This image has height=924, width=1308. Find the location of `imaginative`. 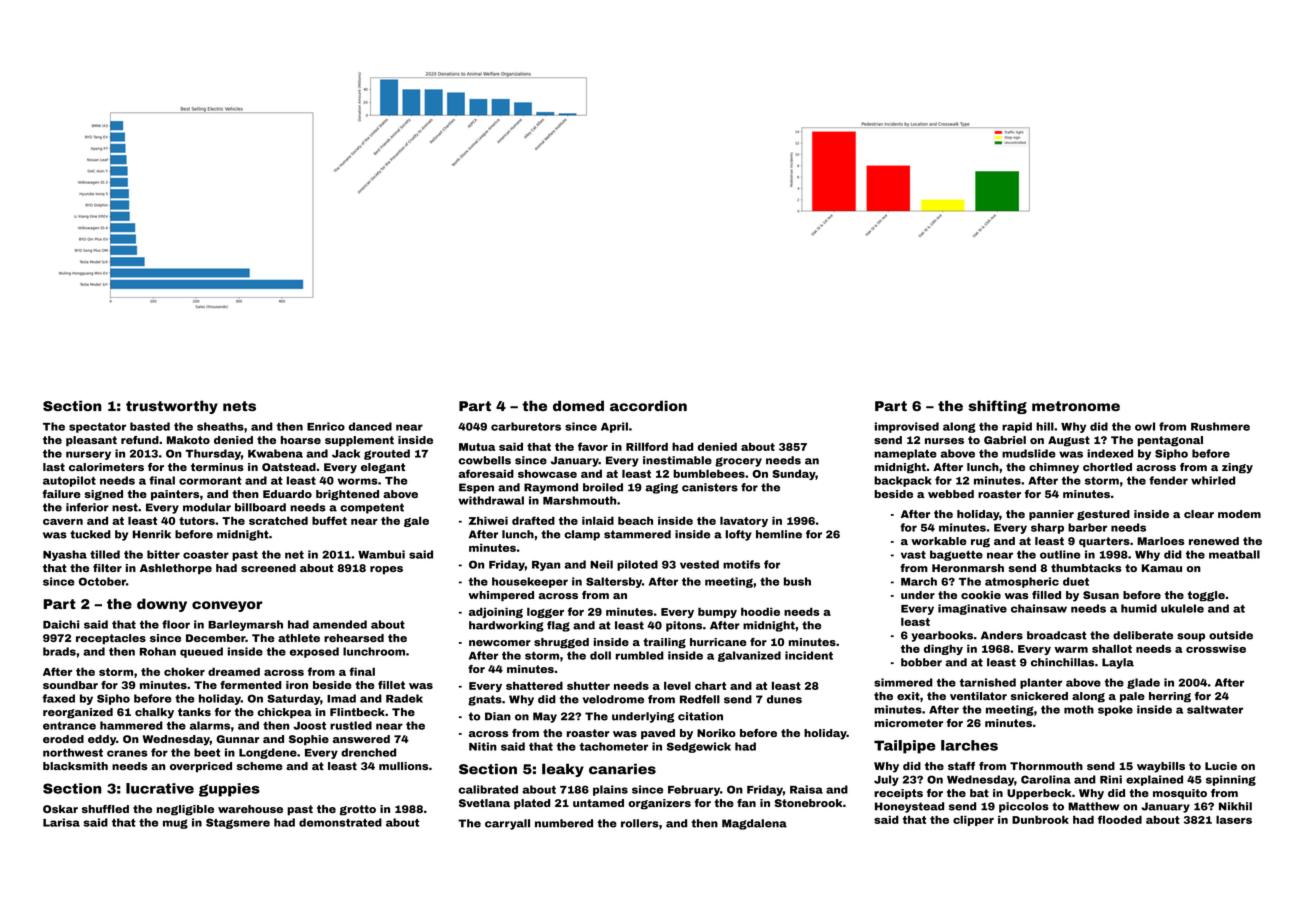

imaginative is located at coordinates (972, 609).
